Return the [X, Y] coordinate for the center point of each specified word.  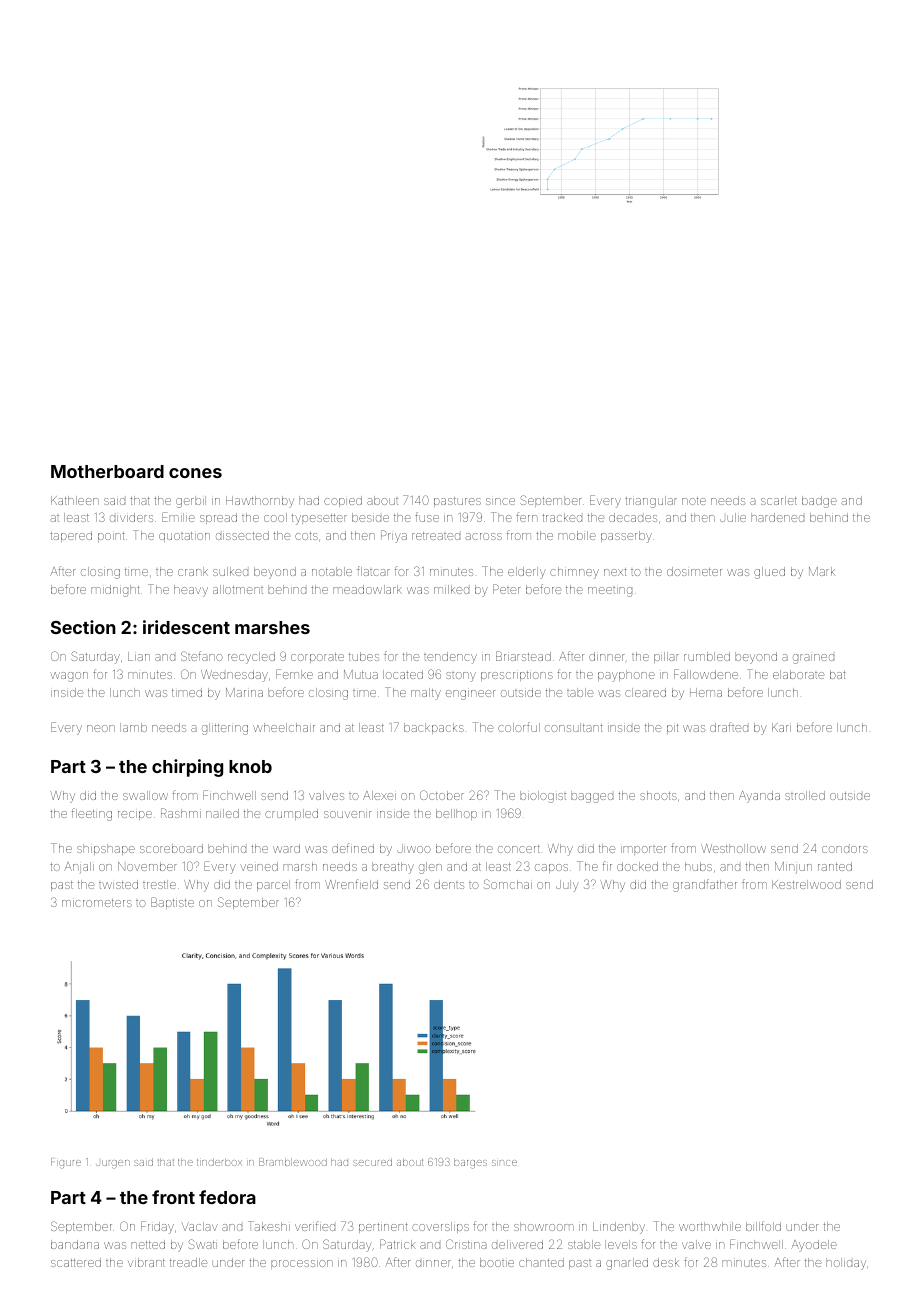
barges [470, 1163]
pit [672, 729]
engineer [470, 695]
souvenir [347, 814]
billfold [763, 1226]
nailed [222, 813]
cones [195, 473]
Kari [781, 727]
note [694, 501]
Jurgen [113, 1164]
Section [83, 627]
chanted [541, 1262]
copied [343, 501]
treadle [188, 1262]
